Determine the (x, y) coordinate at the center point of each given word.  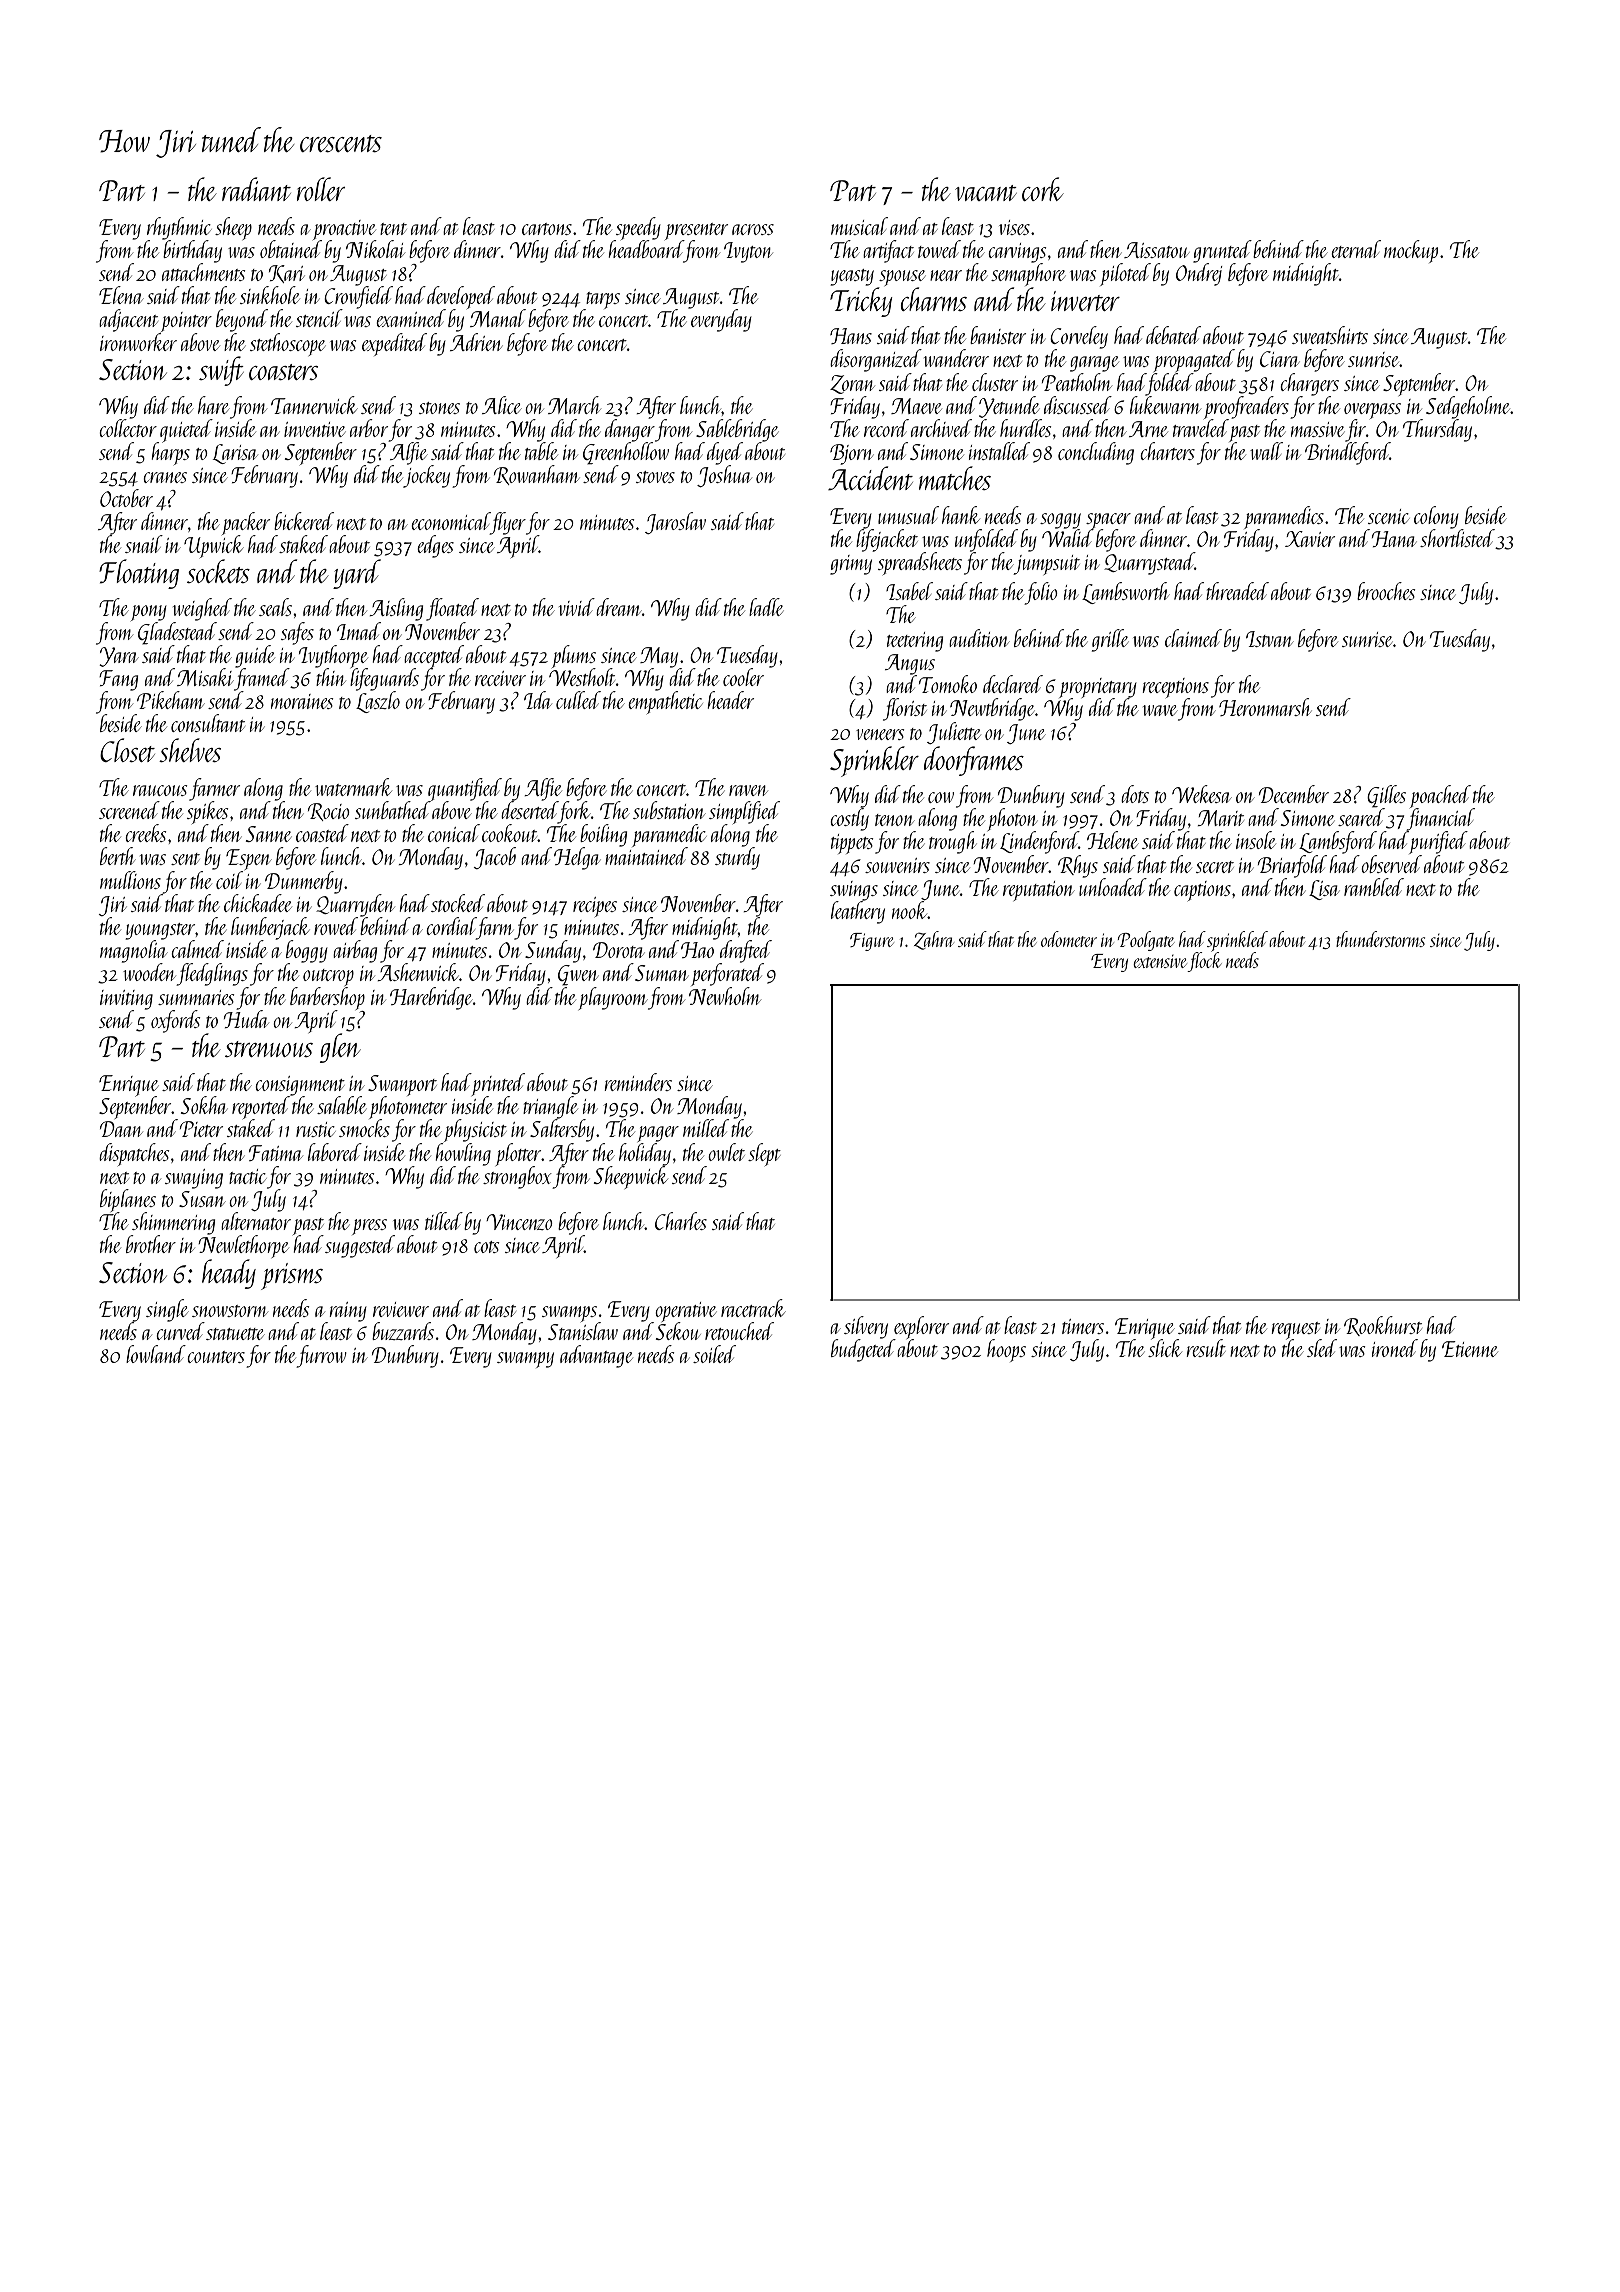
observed (1391, 864)
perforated (727, 974)
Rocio (329, 812)
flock (1205, 962)
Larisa (235, 454)
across (753, 229)
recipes (595, 907)
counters (216, 1357)
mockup (1411, 251)
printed (498, 1084)
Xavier (1310, 539)
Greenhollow (626, 453)
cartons (547, 229)
